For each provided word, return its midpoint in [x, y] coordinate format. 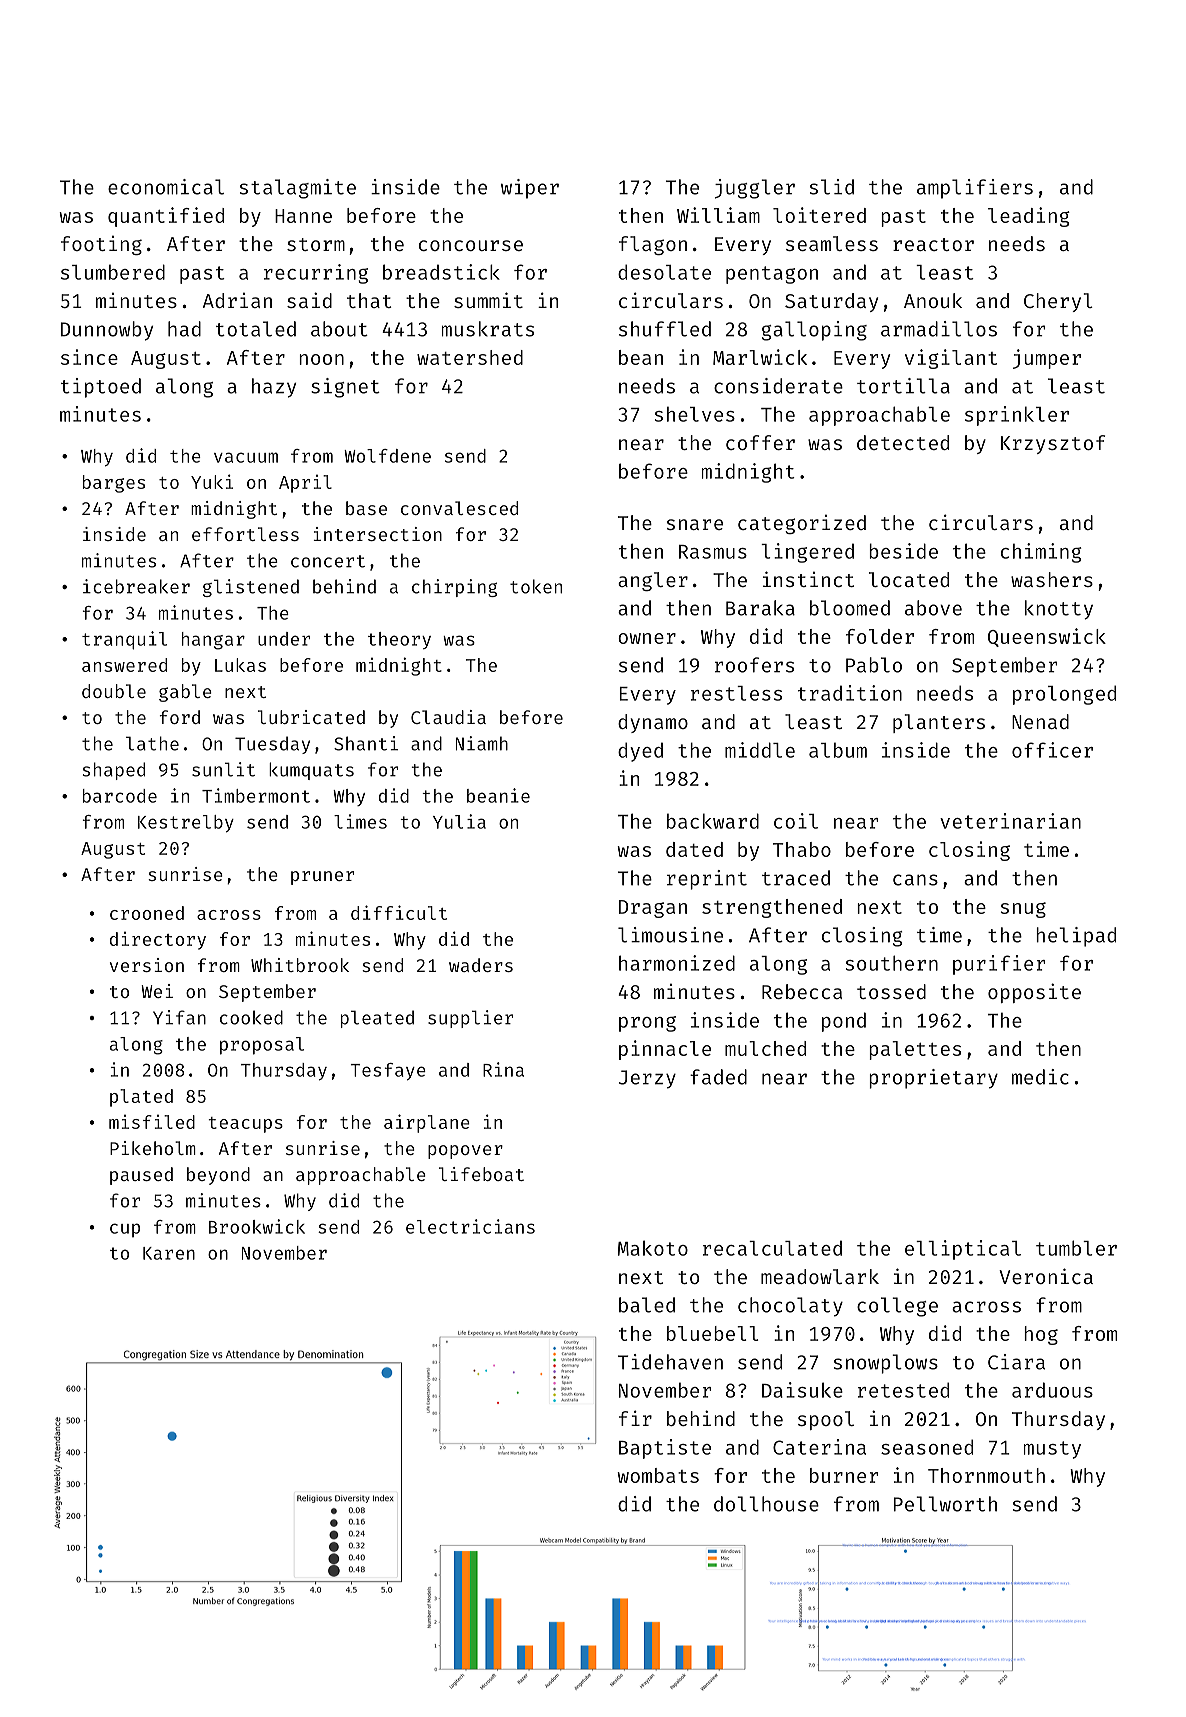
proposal [262, 1046]
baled [647, 1305]
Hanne [303, 216]
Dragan [653, 909]
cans [915, 880]
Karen [169, 1253]
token [536, 586]
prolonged [1064, 695]
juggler [755, 189]
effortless [245, 534]
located [909, 579]
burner [844, 1475]
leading [1029, 217]
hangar [213, 641]
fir [635, 1418]
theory [399, 640]
